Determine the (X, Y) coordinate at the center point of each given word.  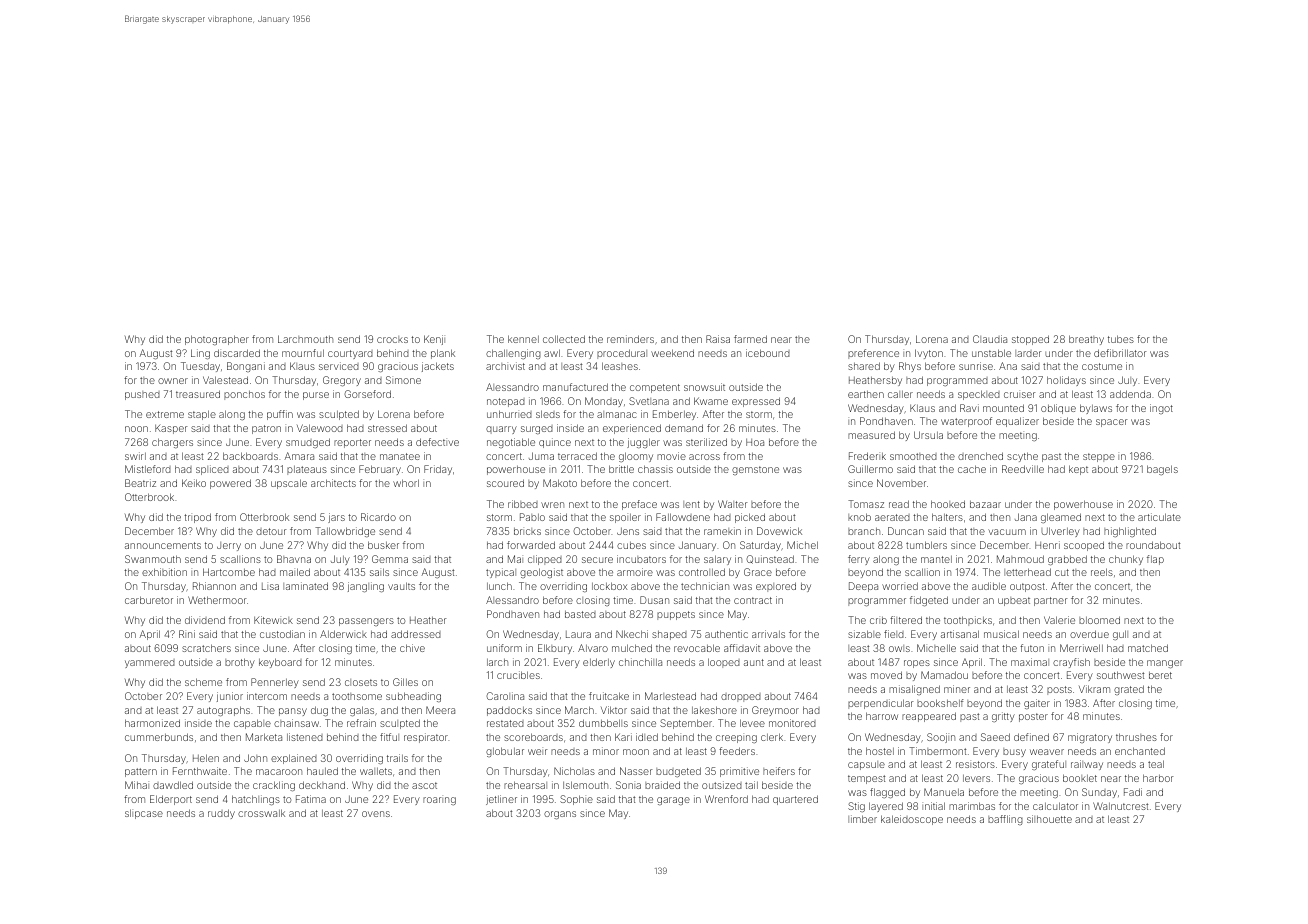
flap (1155, 560)
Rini (187, 634)
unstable (991, 353)
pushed (142, 395)
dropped (741, 697)
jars (336, 518)
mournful (303, 353)
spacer (1112, 423)
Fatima (311, 799)
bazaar (985, 504)
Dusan (654, 600)
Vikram (1094, 689)
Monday (604, 402)
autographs (223, 711)
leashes (620, 366)
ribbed (523, 504)
